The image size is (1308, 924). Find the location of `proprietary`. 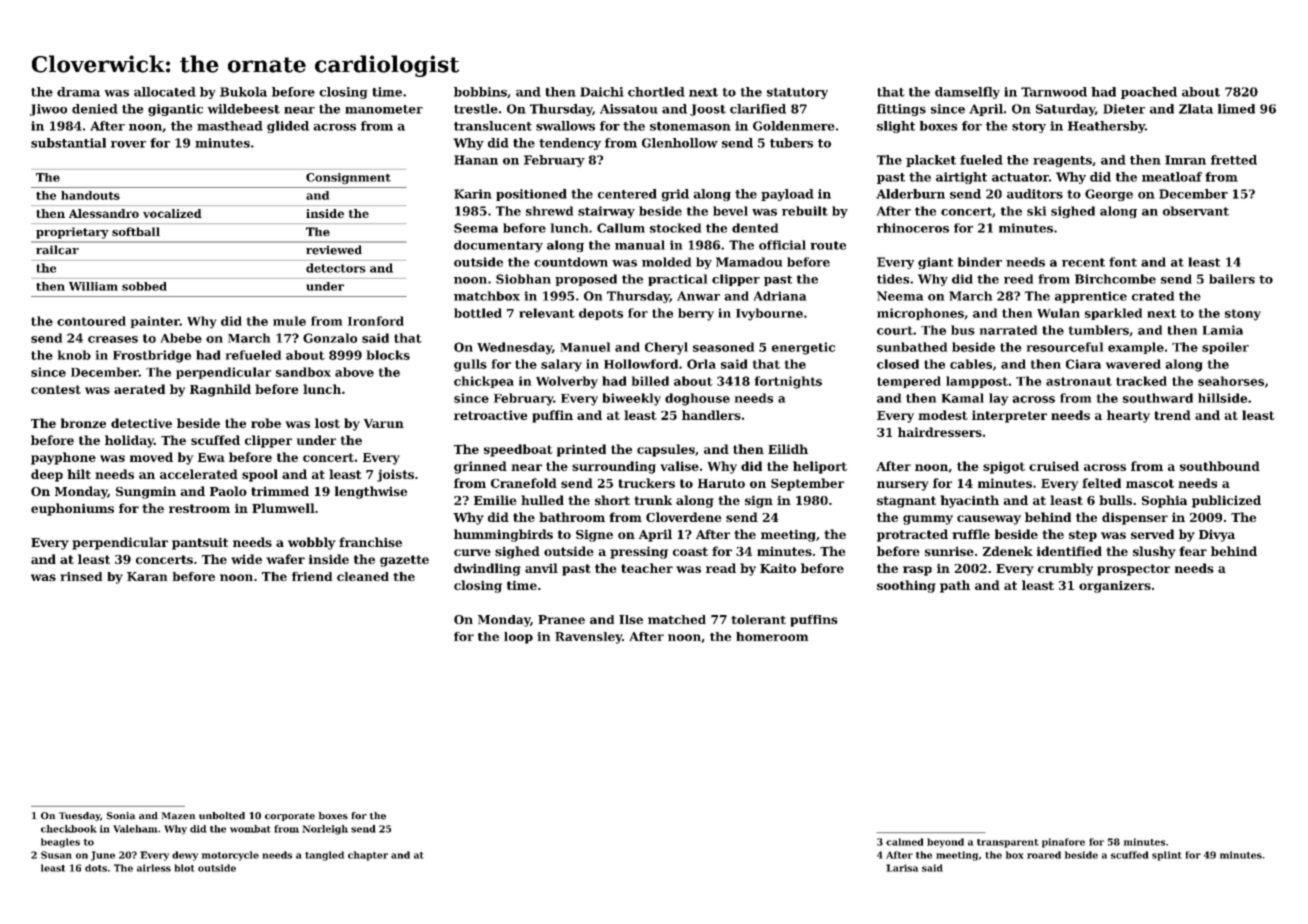

proprietary is located at coordinates (72, 233).
